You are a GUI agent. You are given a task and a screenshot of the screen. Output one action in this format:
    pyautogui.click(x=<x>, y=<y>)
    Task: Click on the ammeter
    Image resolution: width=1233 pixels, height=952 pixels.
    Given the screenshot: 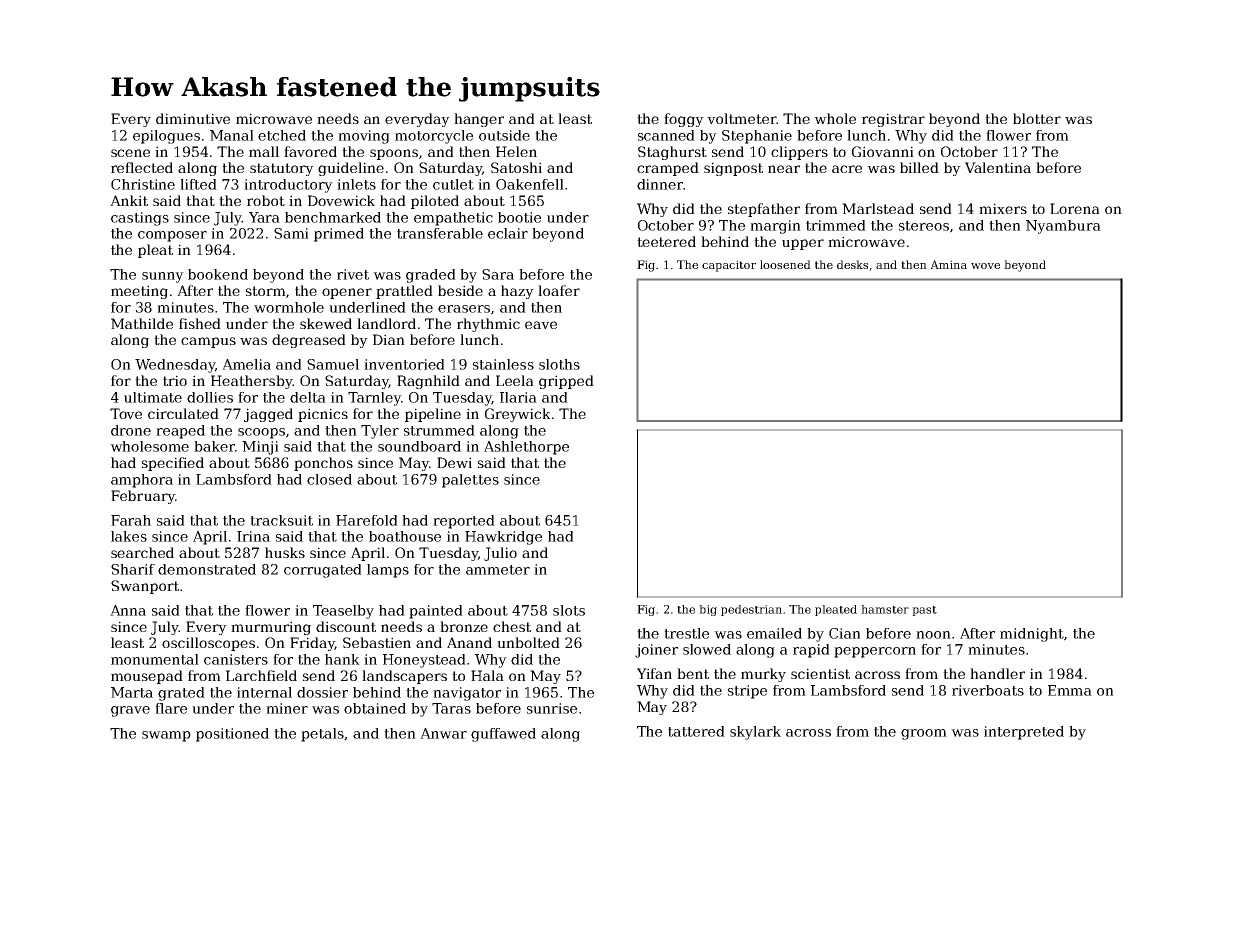 What is the action you would take?
    pyautogui.click(x=498, y=570)
